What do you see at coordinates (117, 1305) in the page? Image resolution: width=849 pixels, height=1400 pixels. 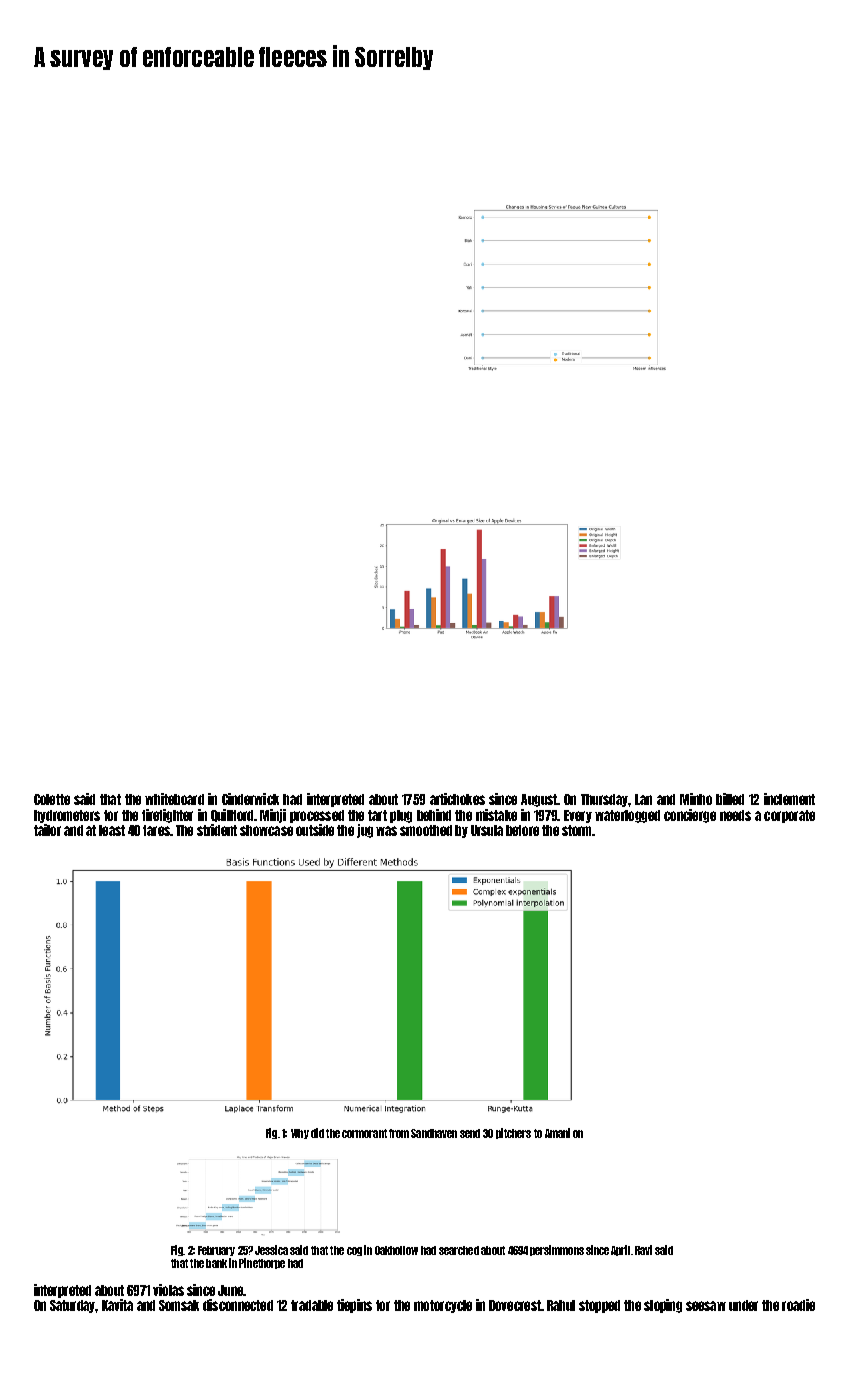 I see `Kavita` at bounding box center [117, 1305].
